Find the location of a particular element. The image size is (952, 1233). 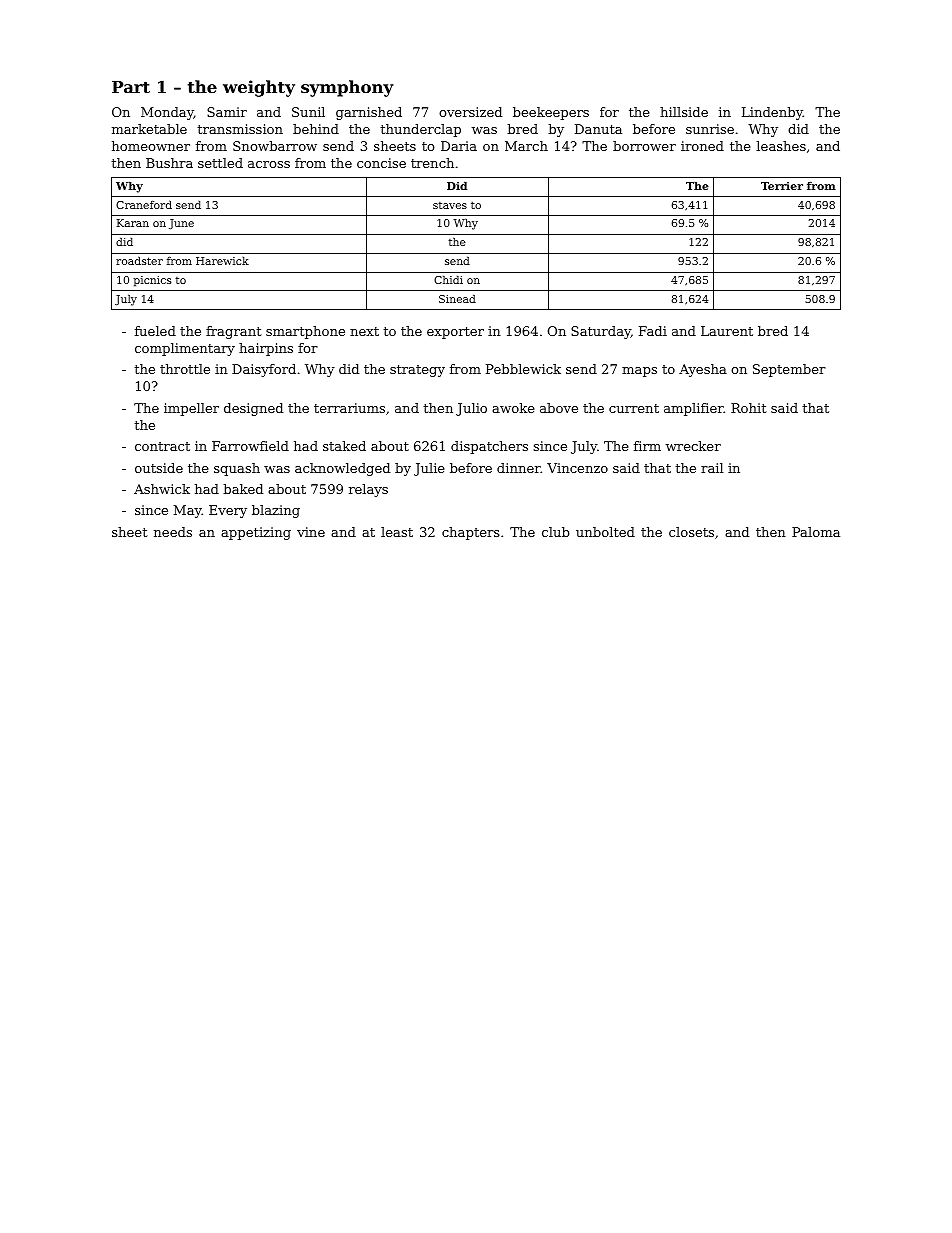

Terrier is located at coordinates (782, 186).
